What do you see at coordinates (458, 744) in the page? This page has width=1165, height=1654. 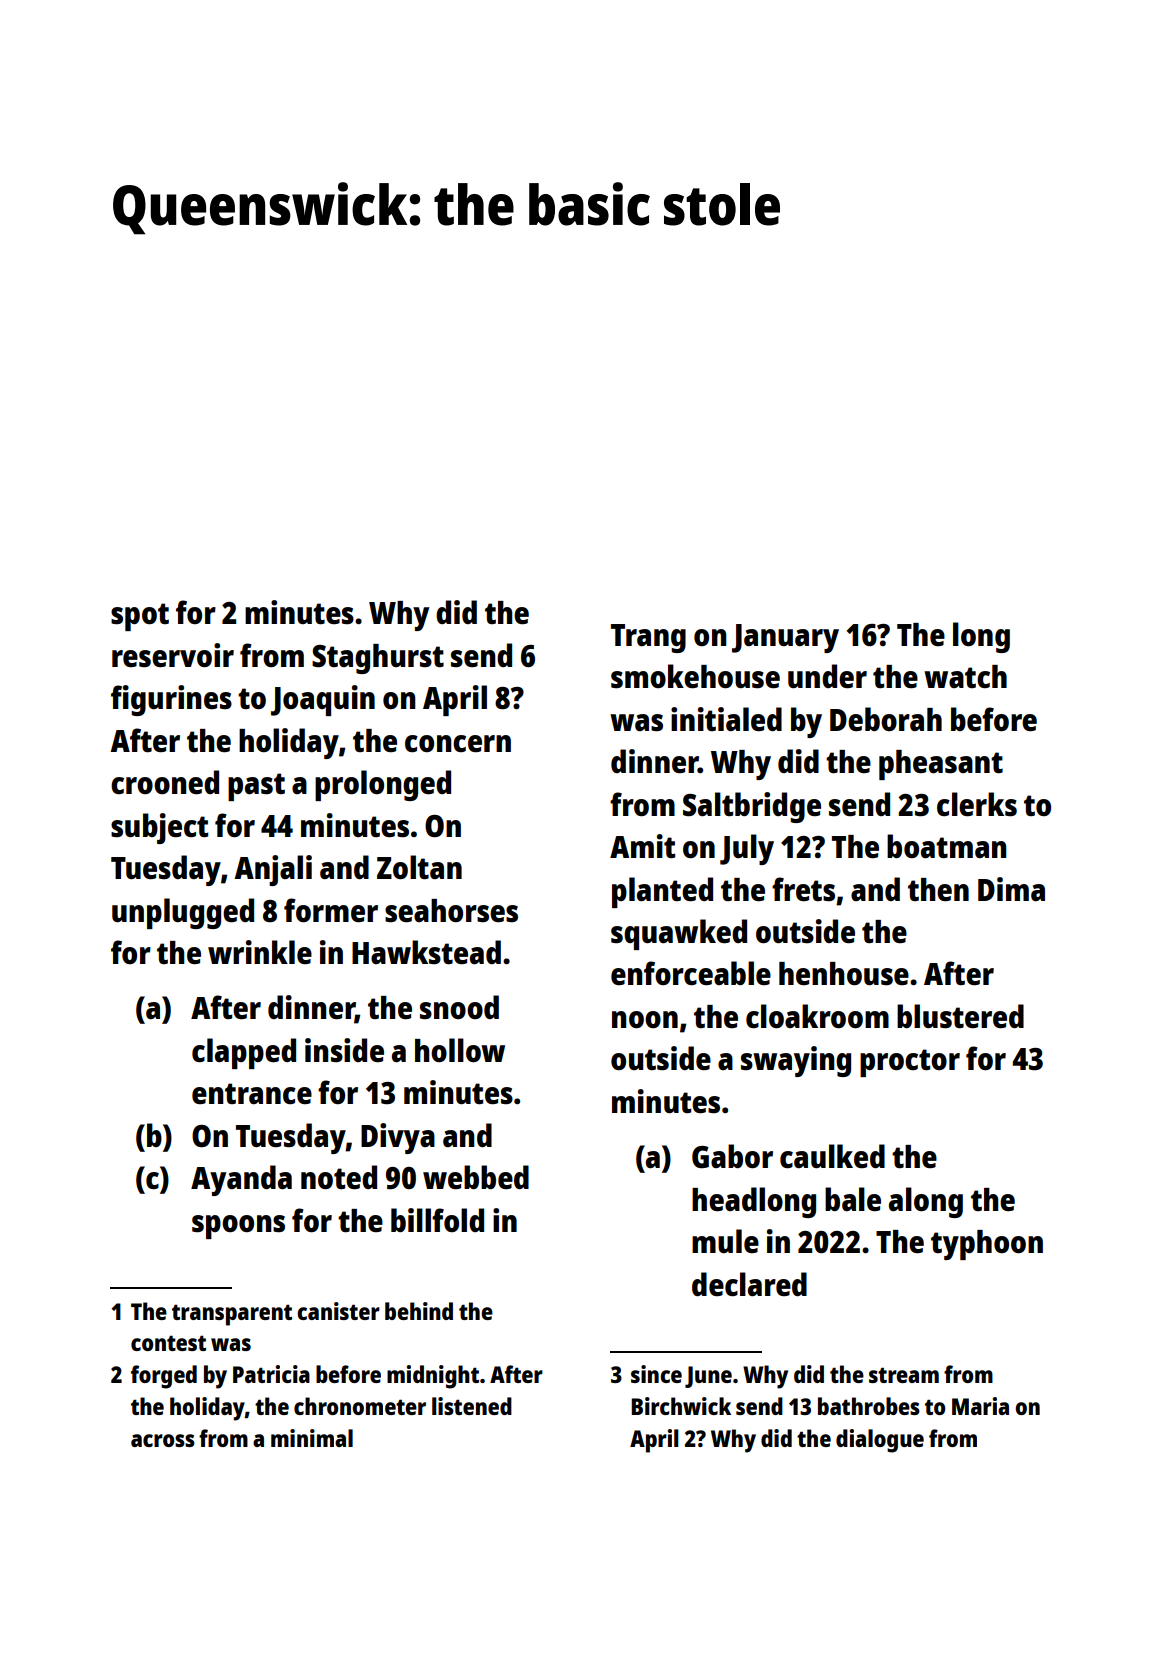 I see `concern` at bounding box center [458, 744].
